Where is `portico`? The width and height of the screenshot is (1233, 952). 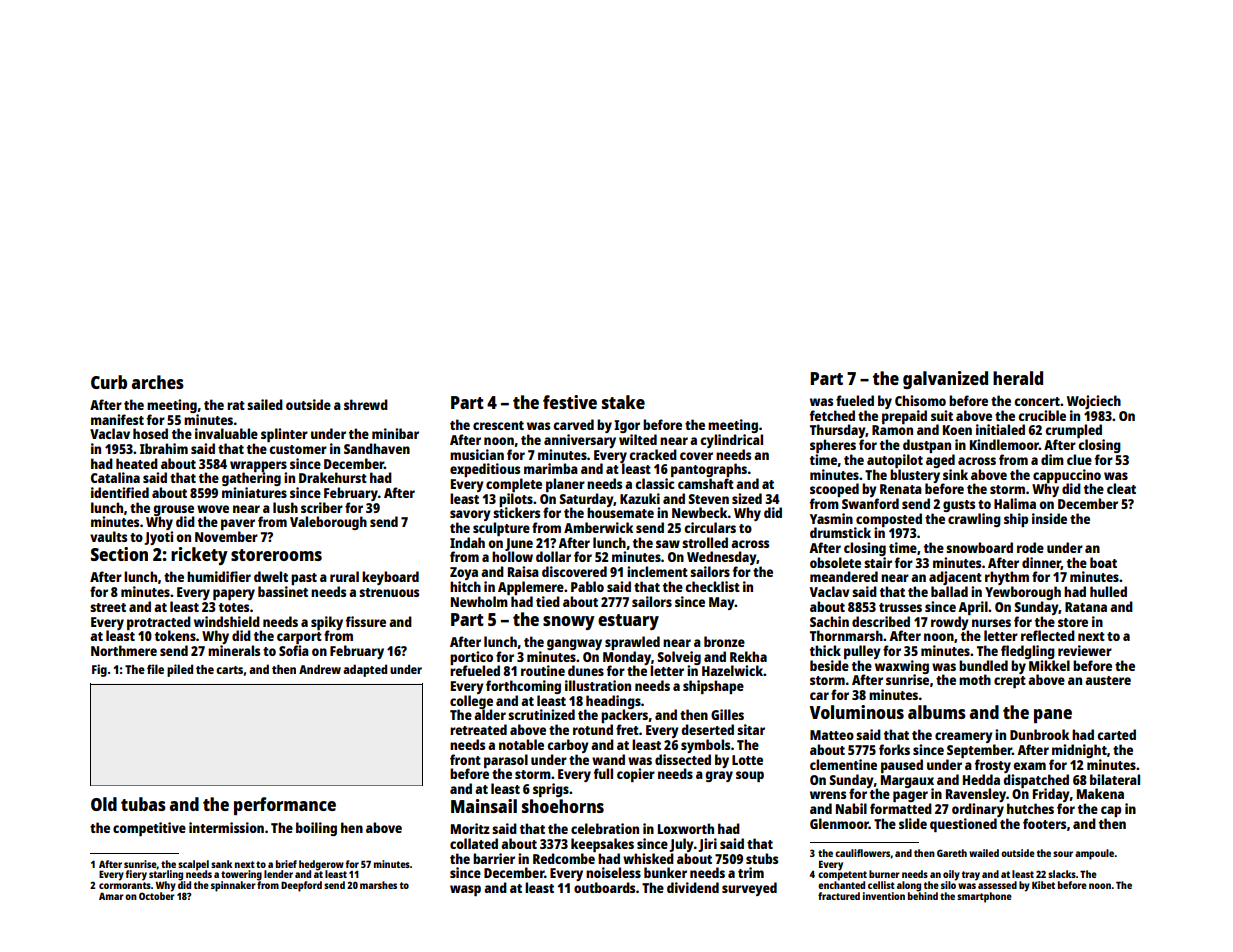 portico is located at coordinates (471, 658).
